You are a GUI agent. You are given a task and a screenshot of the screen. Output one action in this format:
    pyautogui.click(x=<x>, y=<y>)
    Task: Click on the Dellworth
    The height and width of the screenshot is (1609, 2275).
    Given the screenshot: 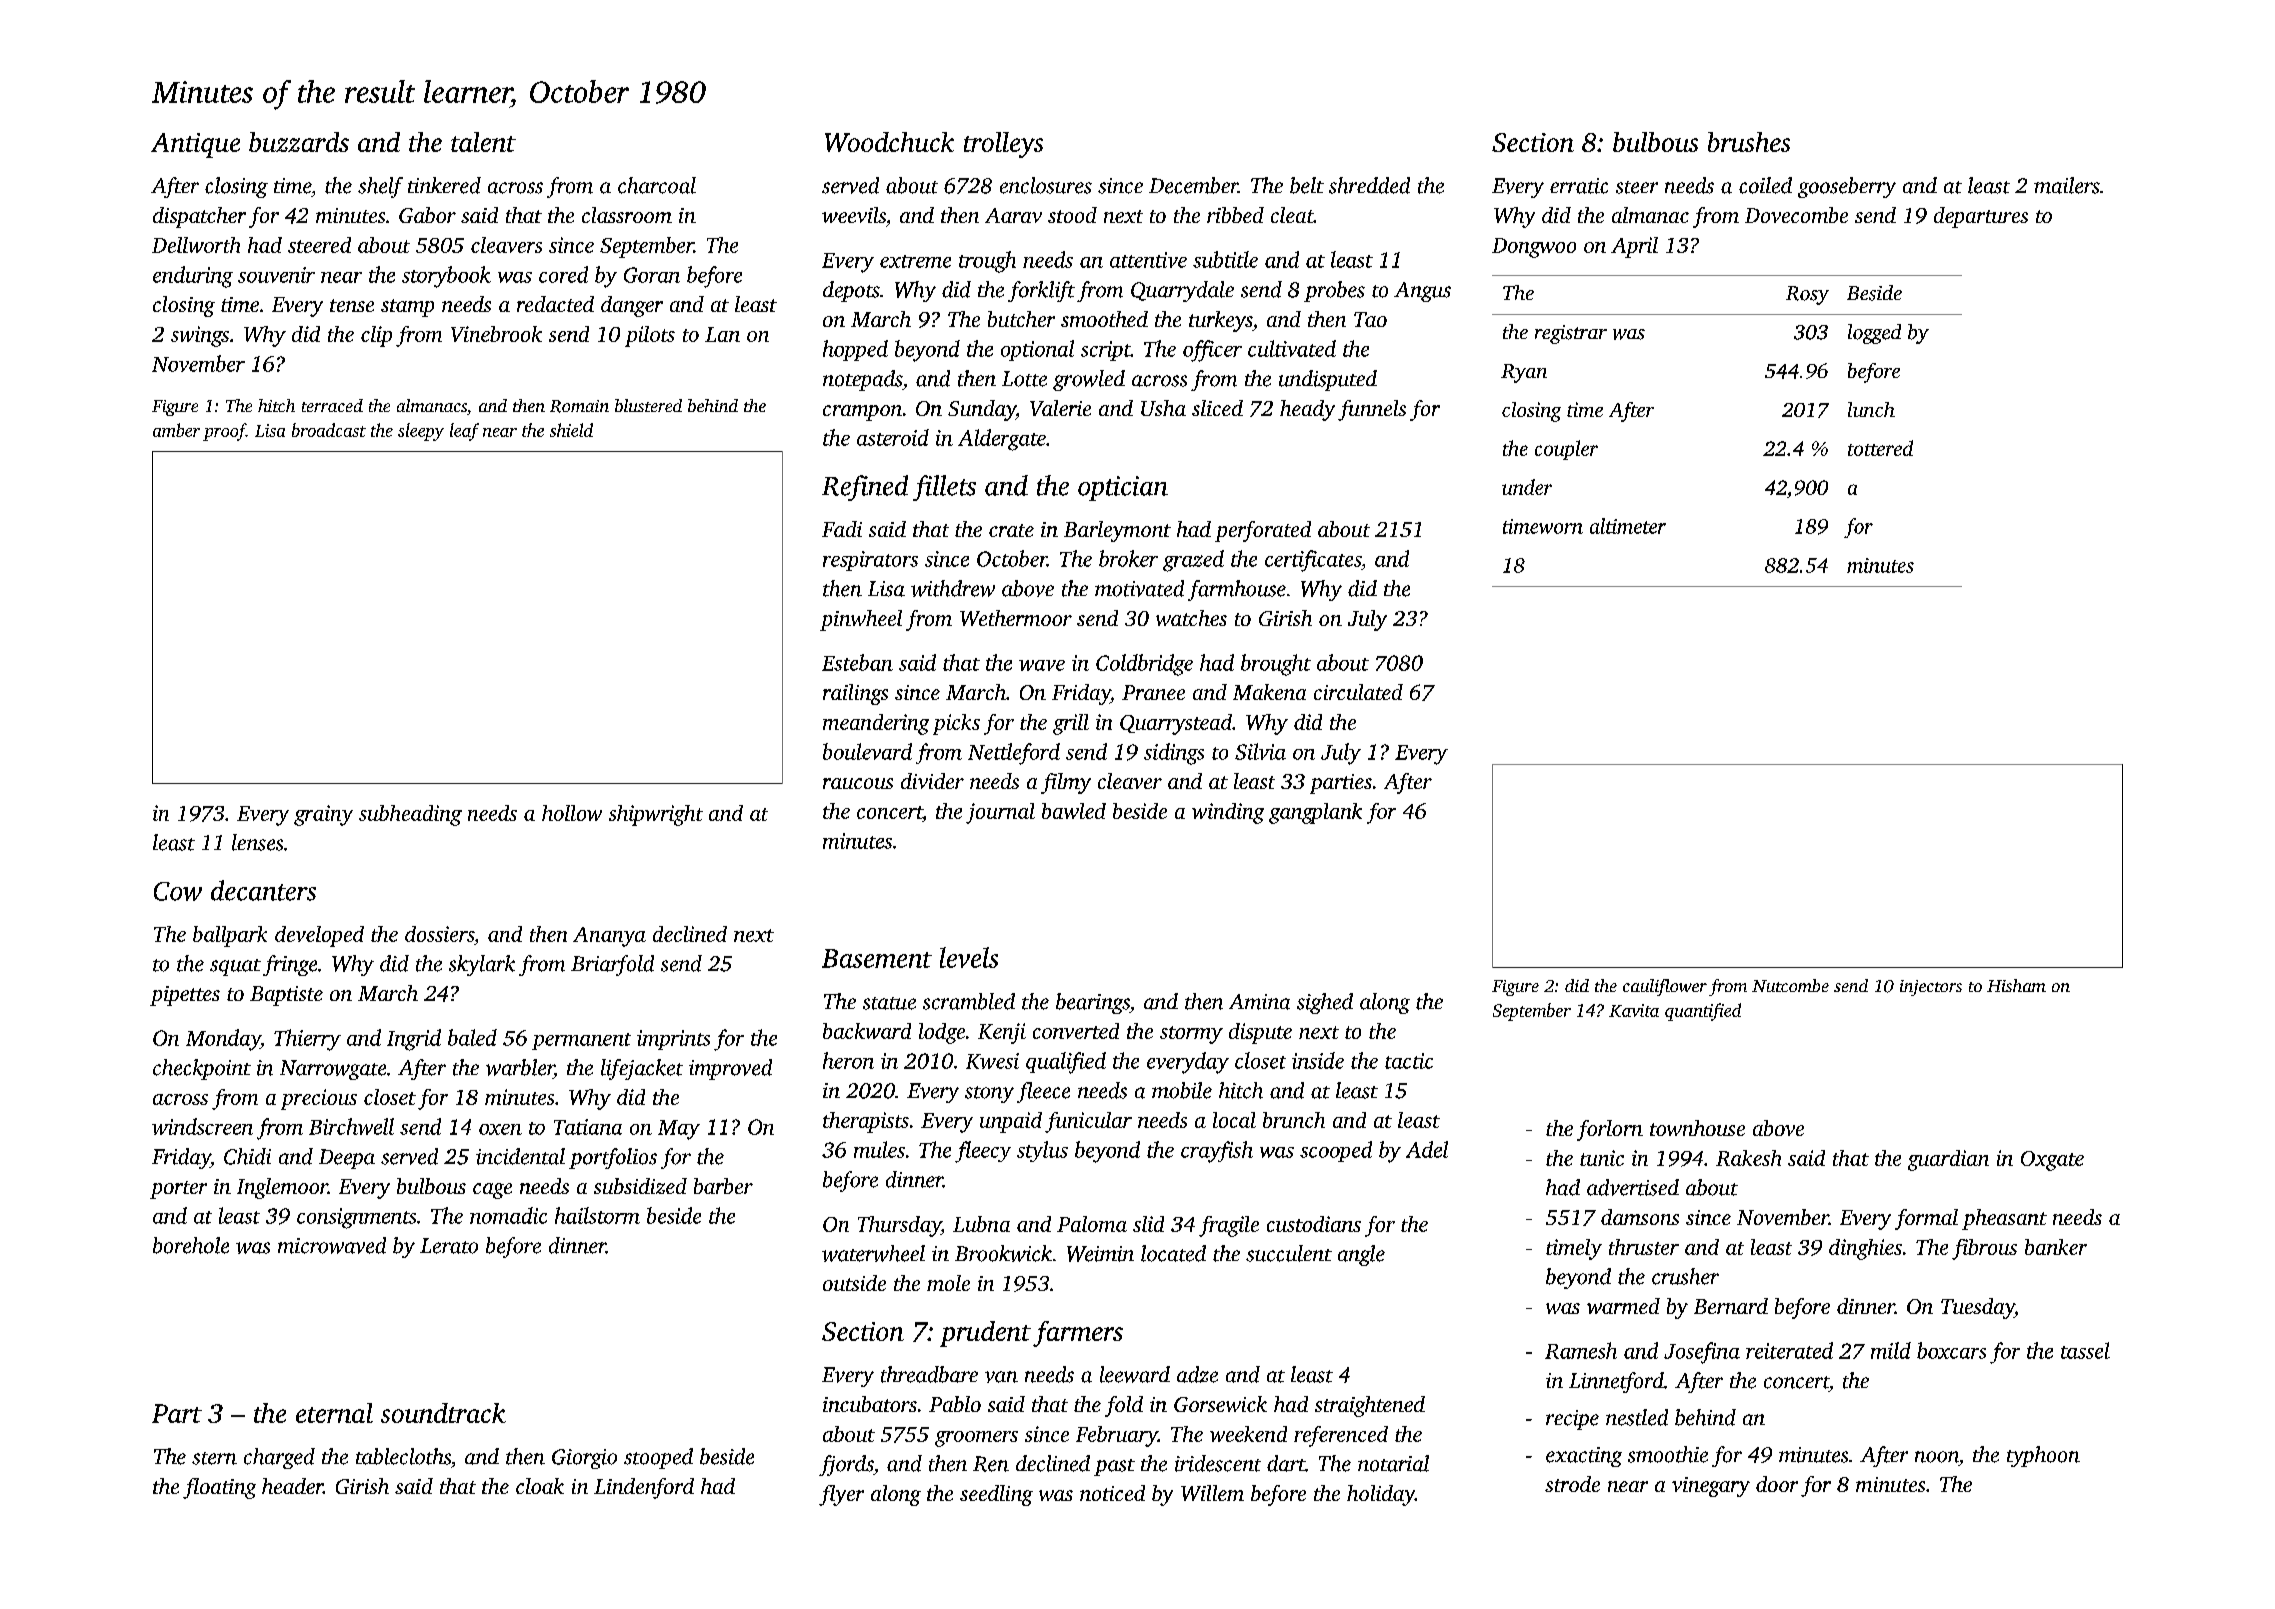 What is the action you would take?
    pyautogui.click(x=196, y=245)
